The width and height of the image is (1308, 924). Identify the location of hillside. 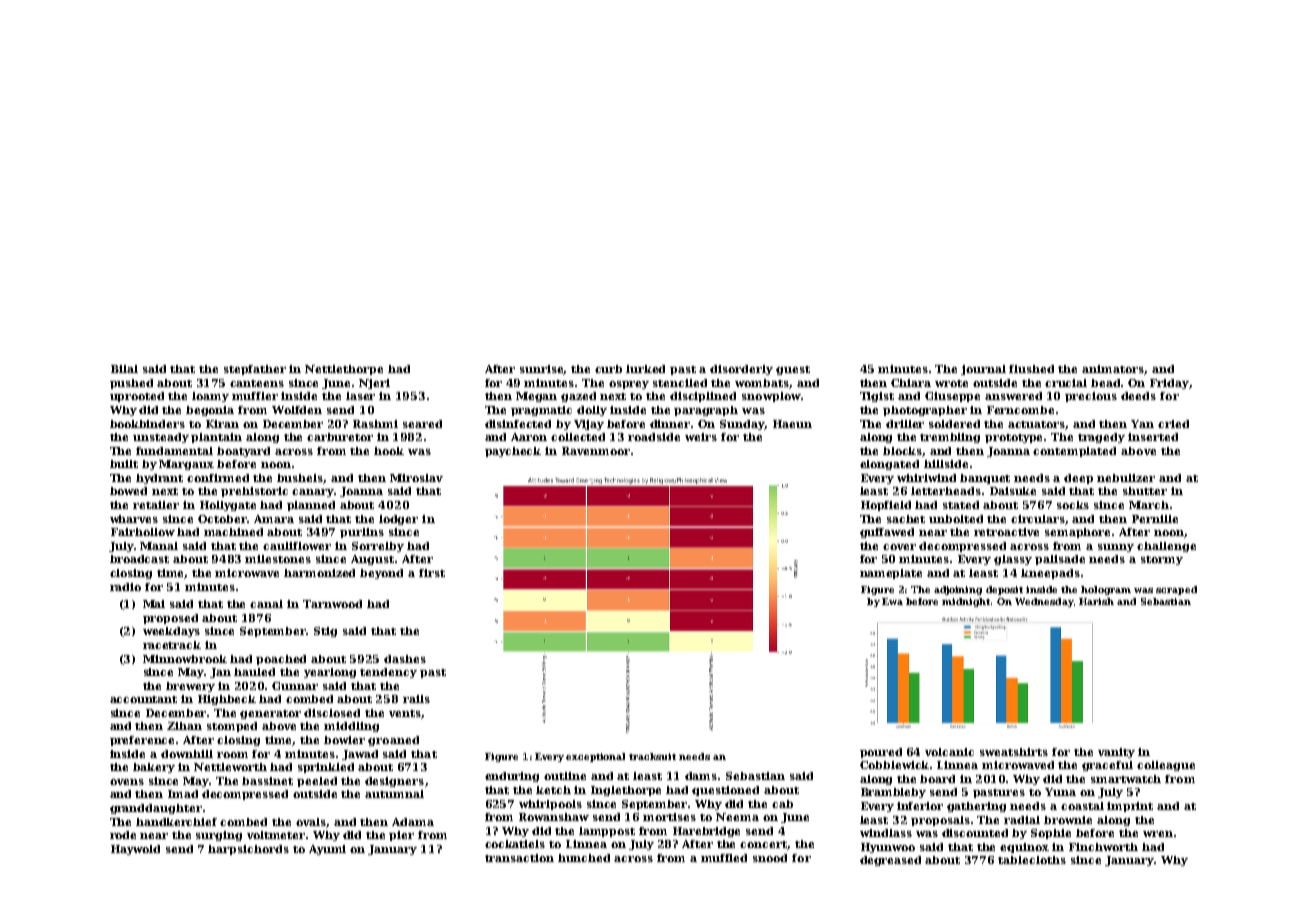
(946, 464).
